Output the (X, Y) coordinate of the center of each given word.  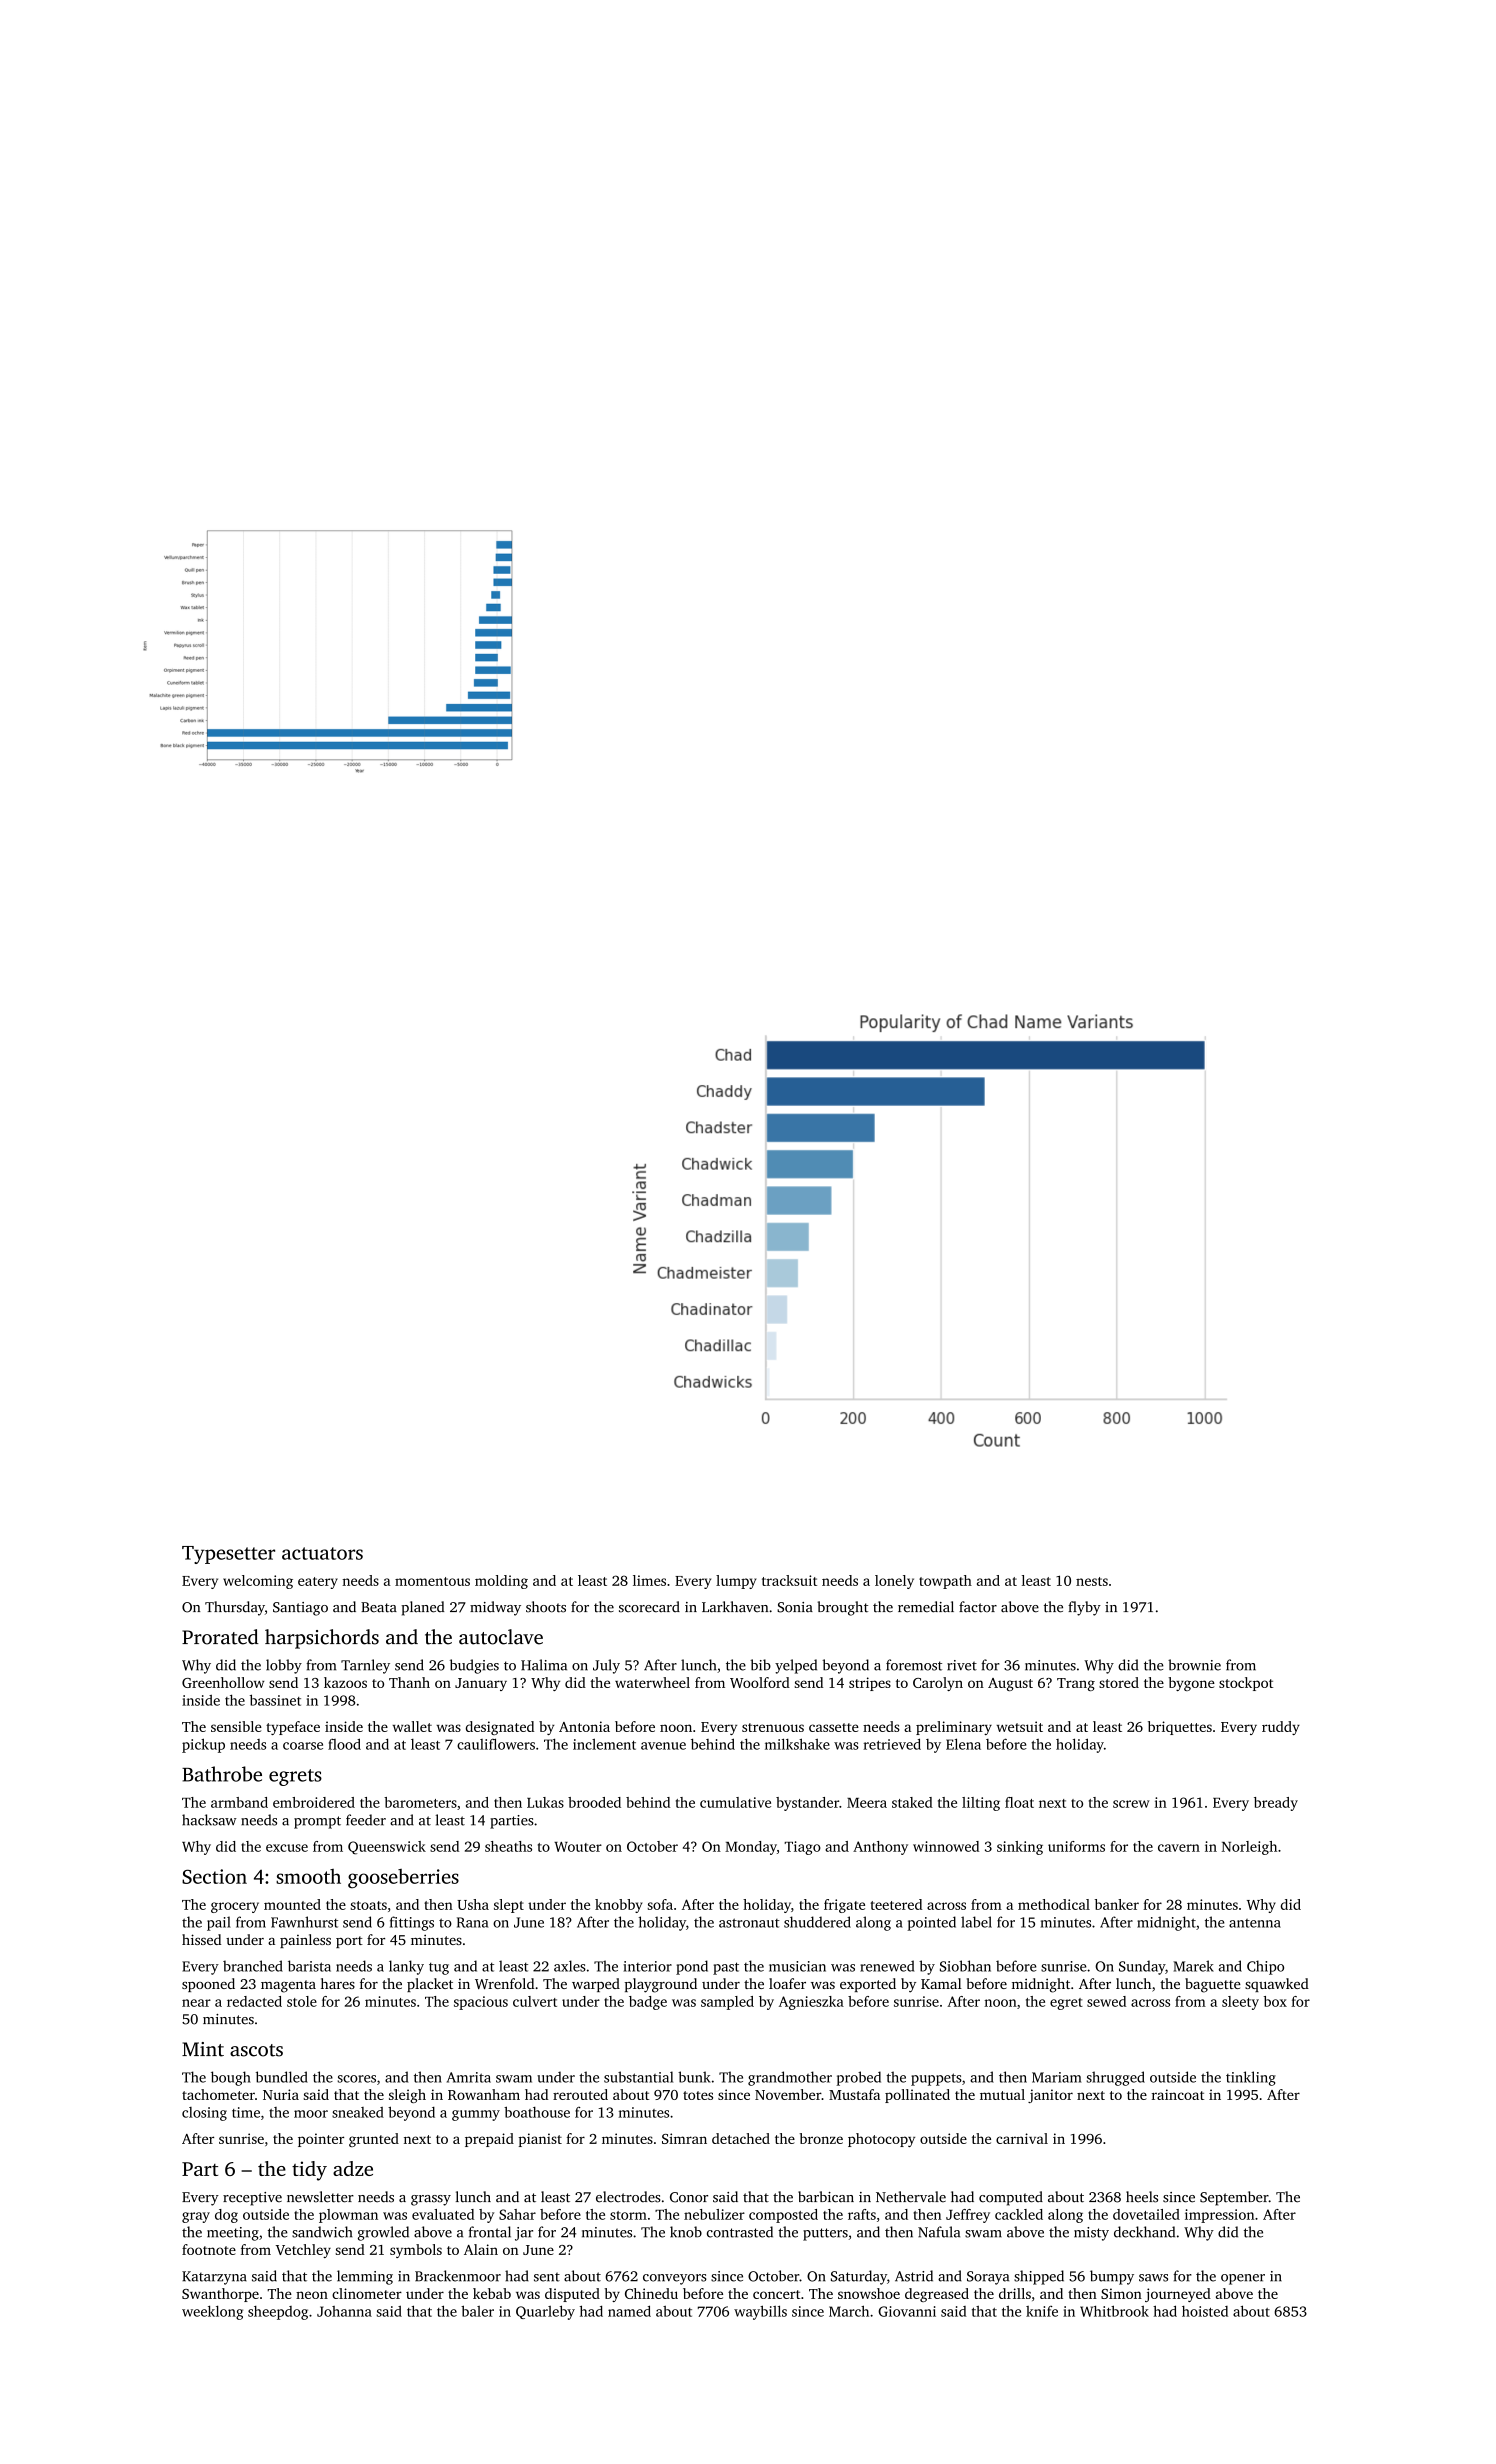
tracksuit (789, 1580)
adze (353, 2168)
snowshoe (869, 2293)
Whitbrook (1114, 2311)
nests (1092, 1581)
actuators (322, 1553)
